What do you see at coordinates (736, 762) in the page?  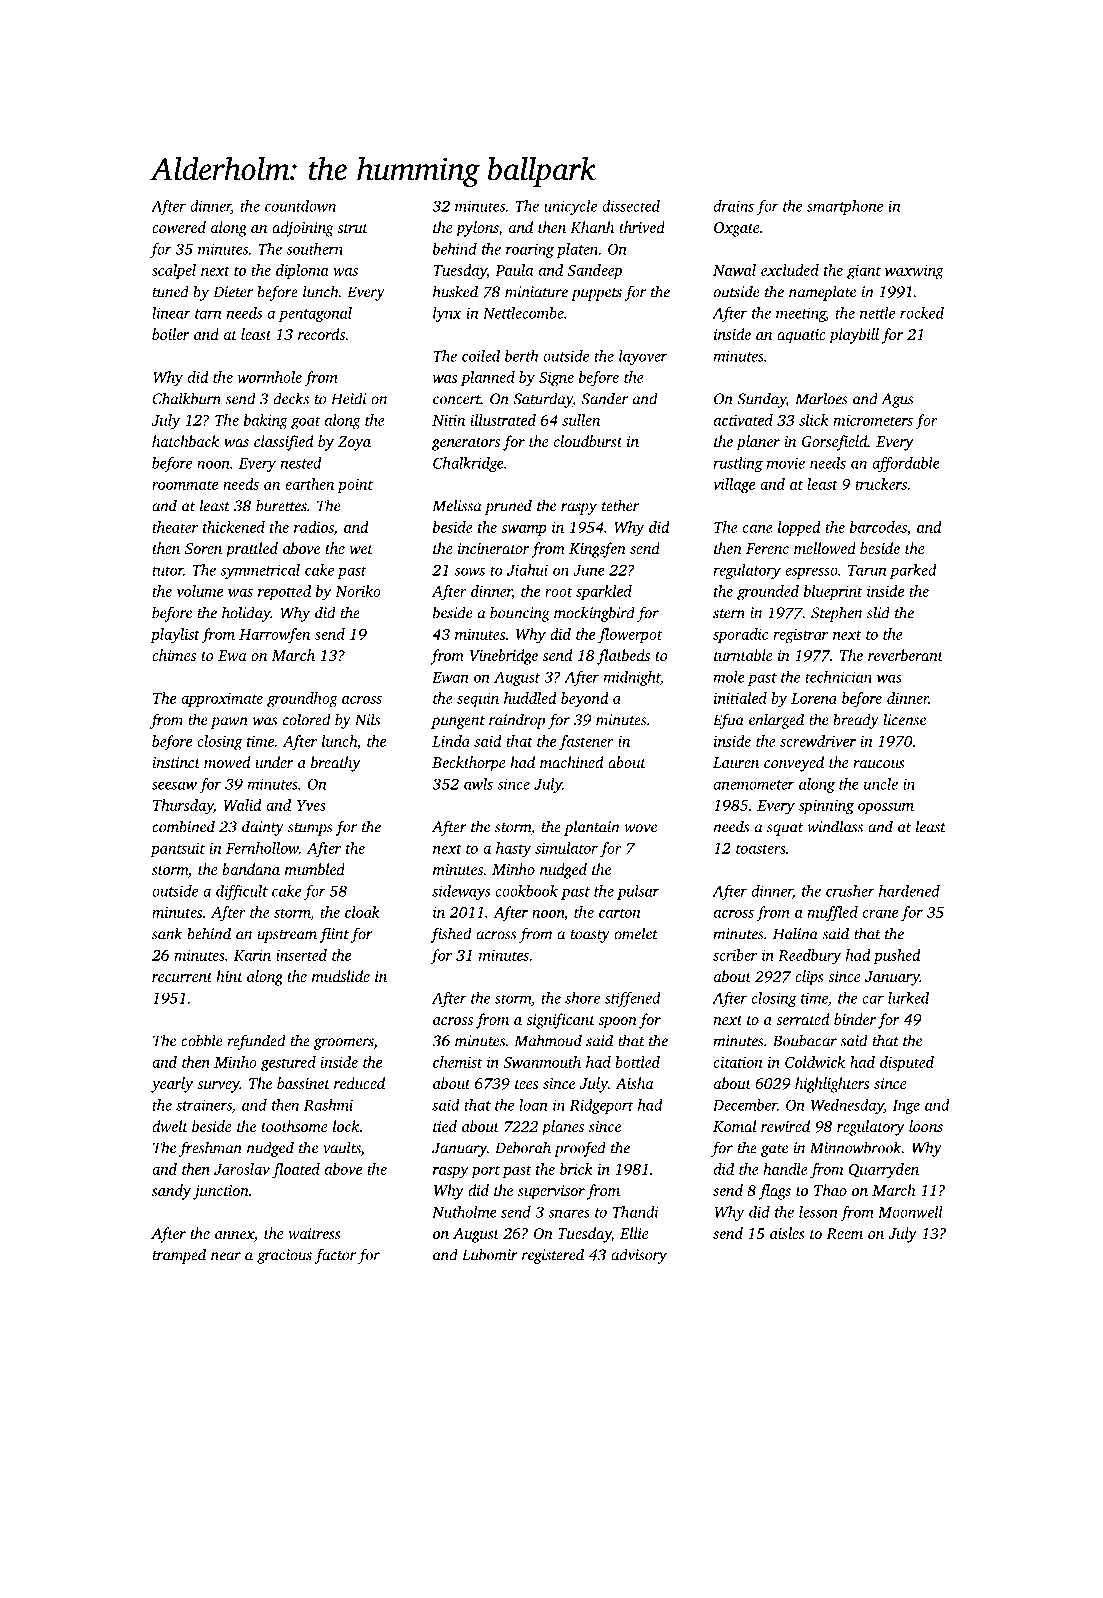 I see `Lauren` at bounding box center [736, 762].
